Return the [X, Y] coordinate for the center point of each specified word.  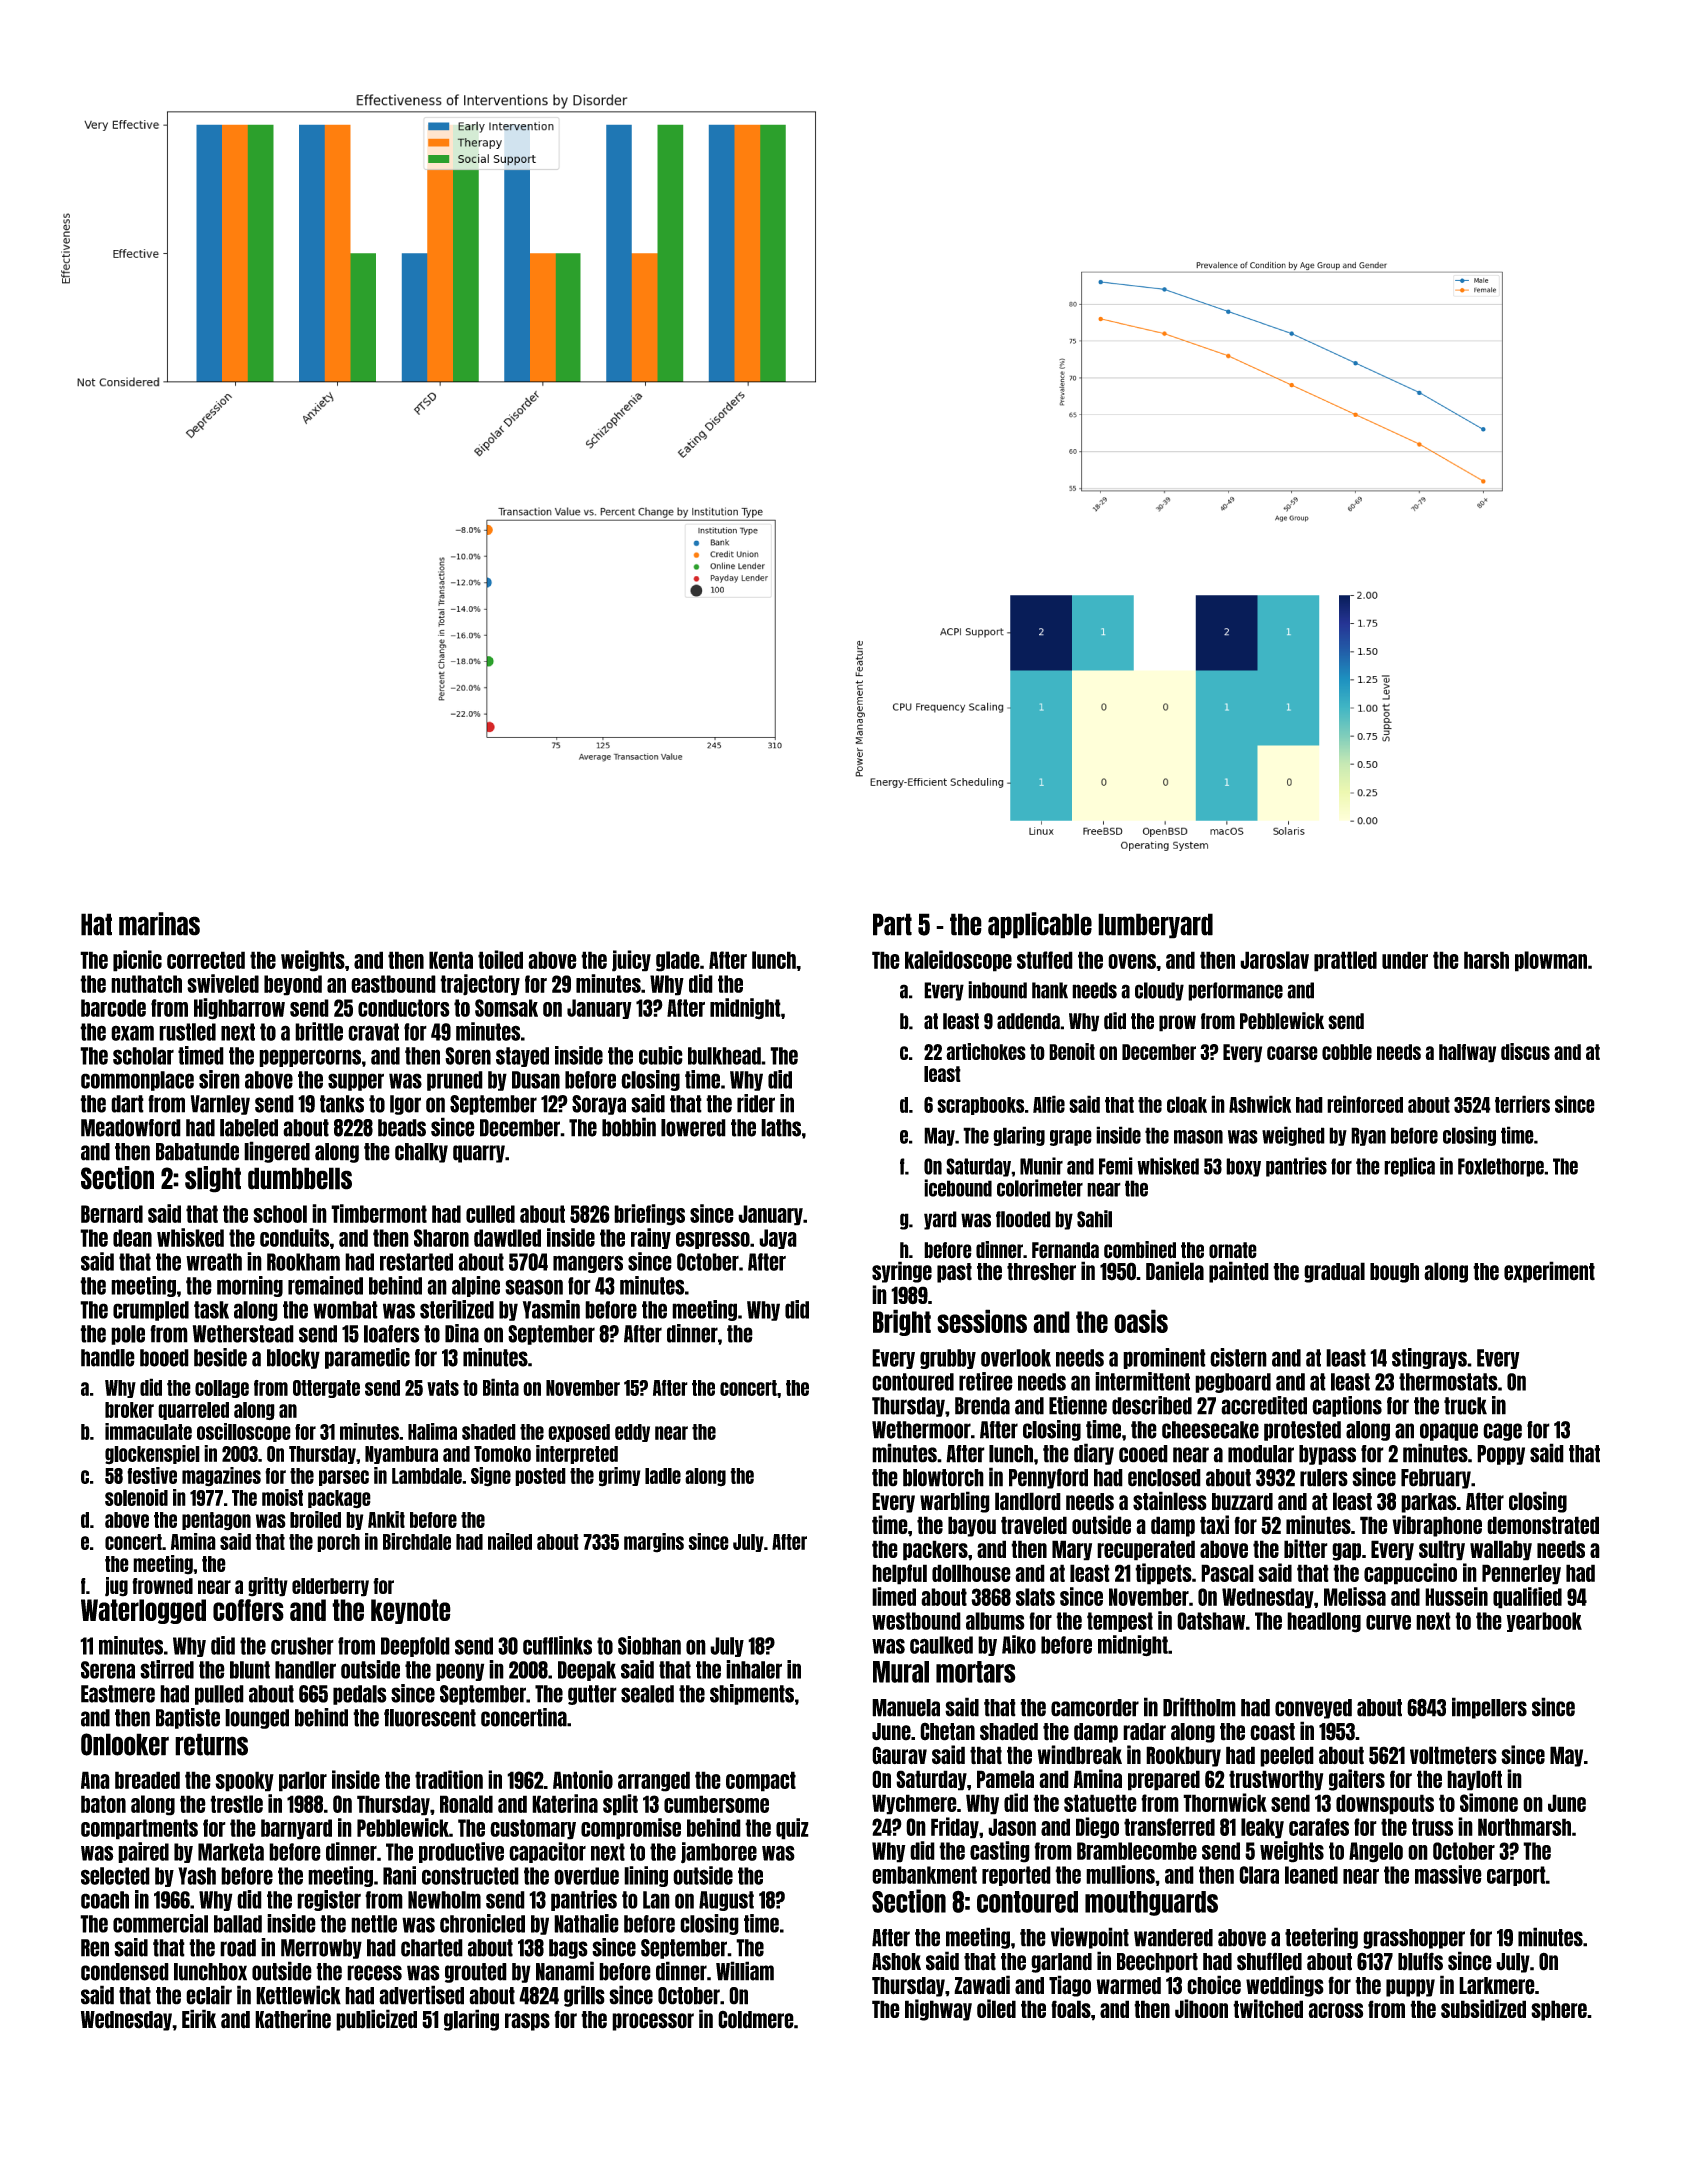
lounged [257, 1719]
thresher [1041, 1272]
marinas [159, 924]
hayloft [1474, 1780]
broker [129, 1410]
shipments [752, 1694]
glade [678, 961]
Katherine [293, 2019]
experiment [1549, 1272]
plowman [1551, 961]
